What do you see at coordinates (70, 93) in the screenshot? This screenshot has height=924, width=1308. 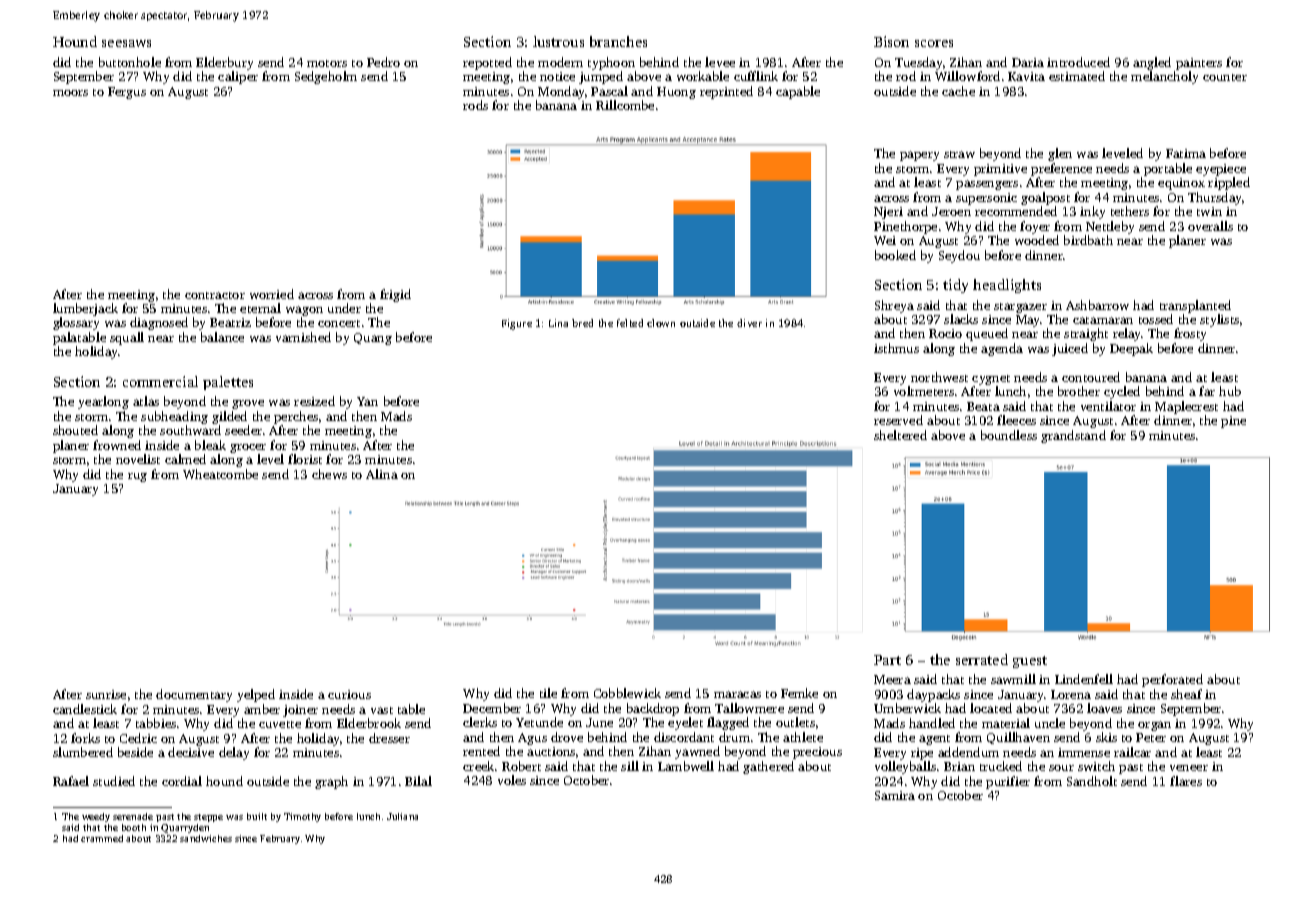 I see `moors` at bounding box center [70, 93].
